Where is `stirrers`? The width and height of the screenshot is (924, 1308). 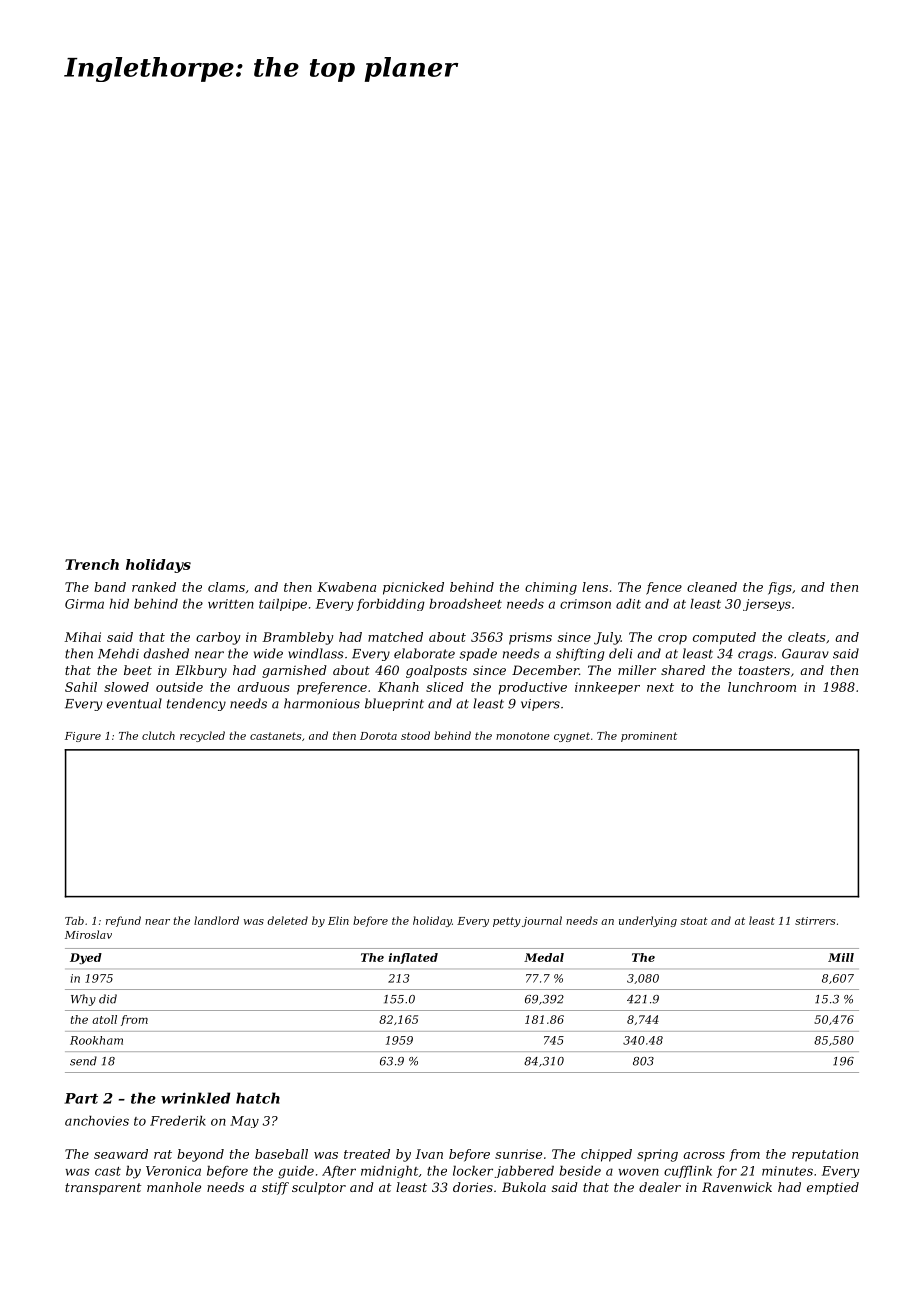 stirrers is located at coordinates (815, 921).
